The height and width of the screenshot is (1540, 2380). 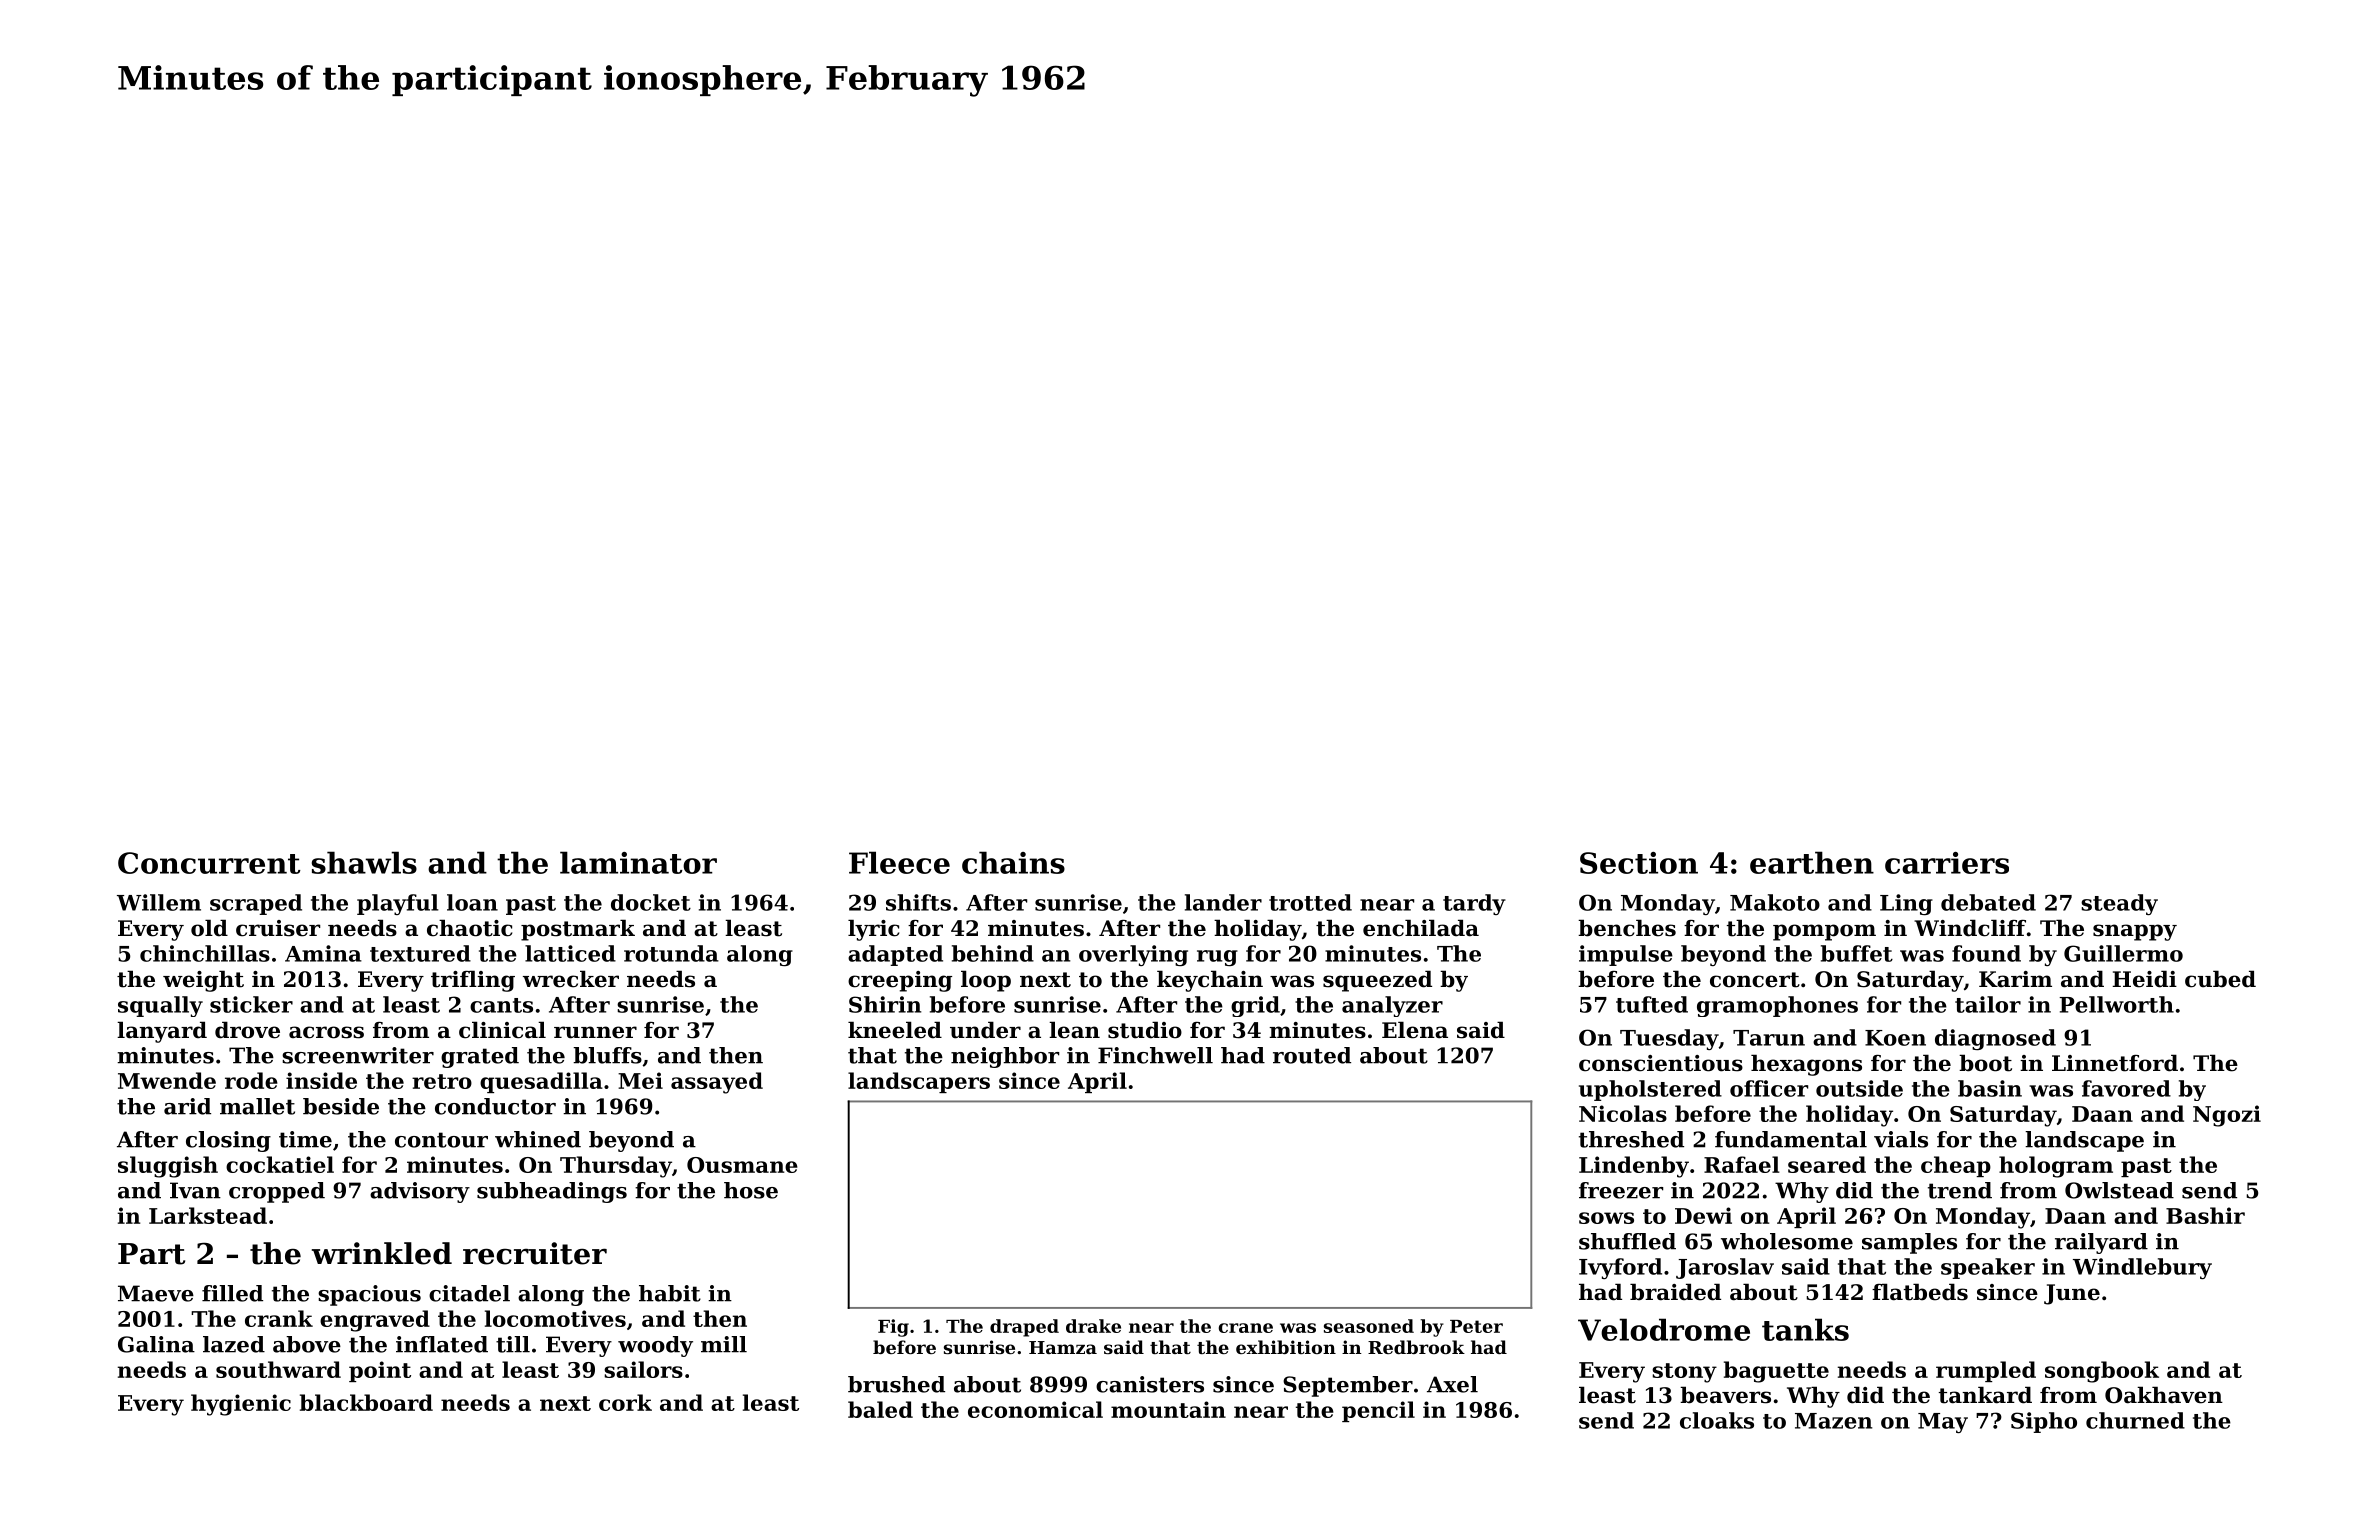 What do you see at coordinates (2227, 1116) in the screenshot?
I see `Ngozi` at bounding box center [2227, 1116].
